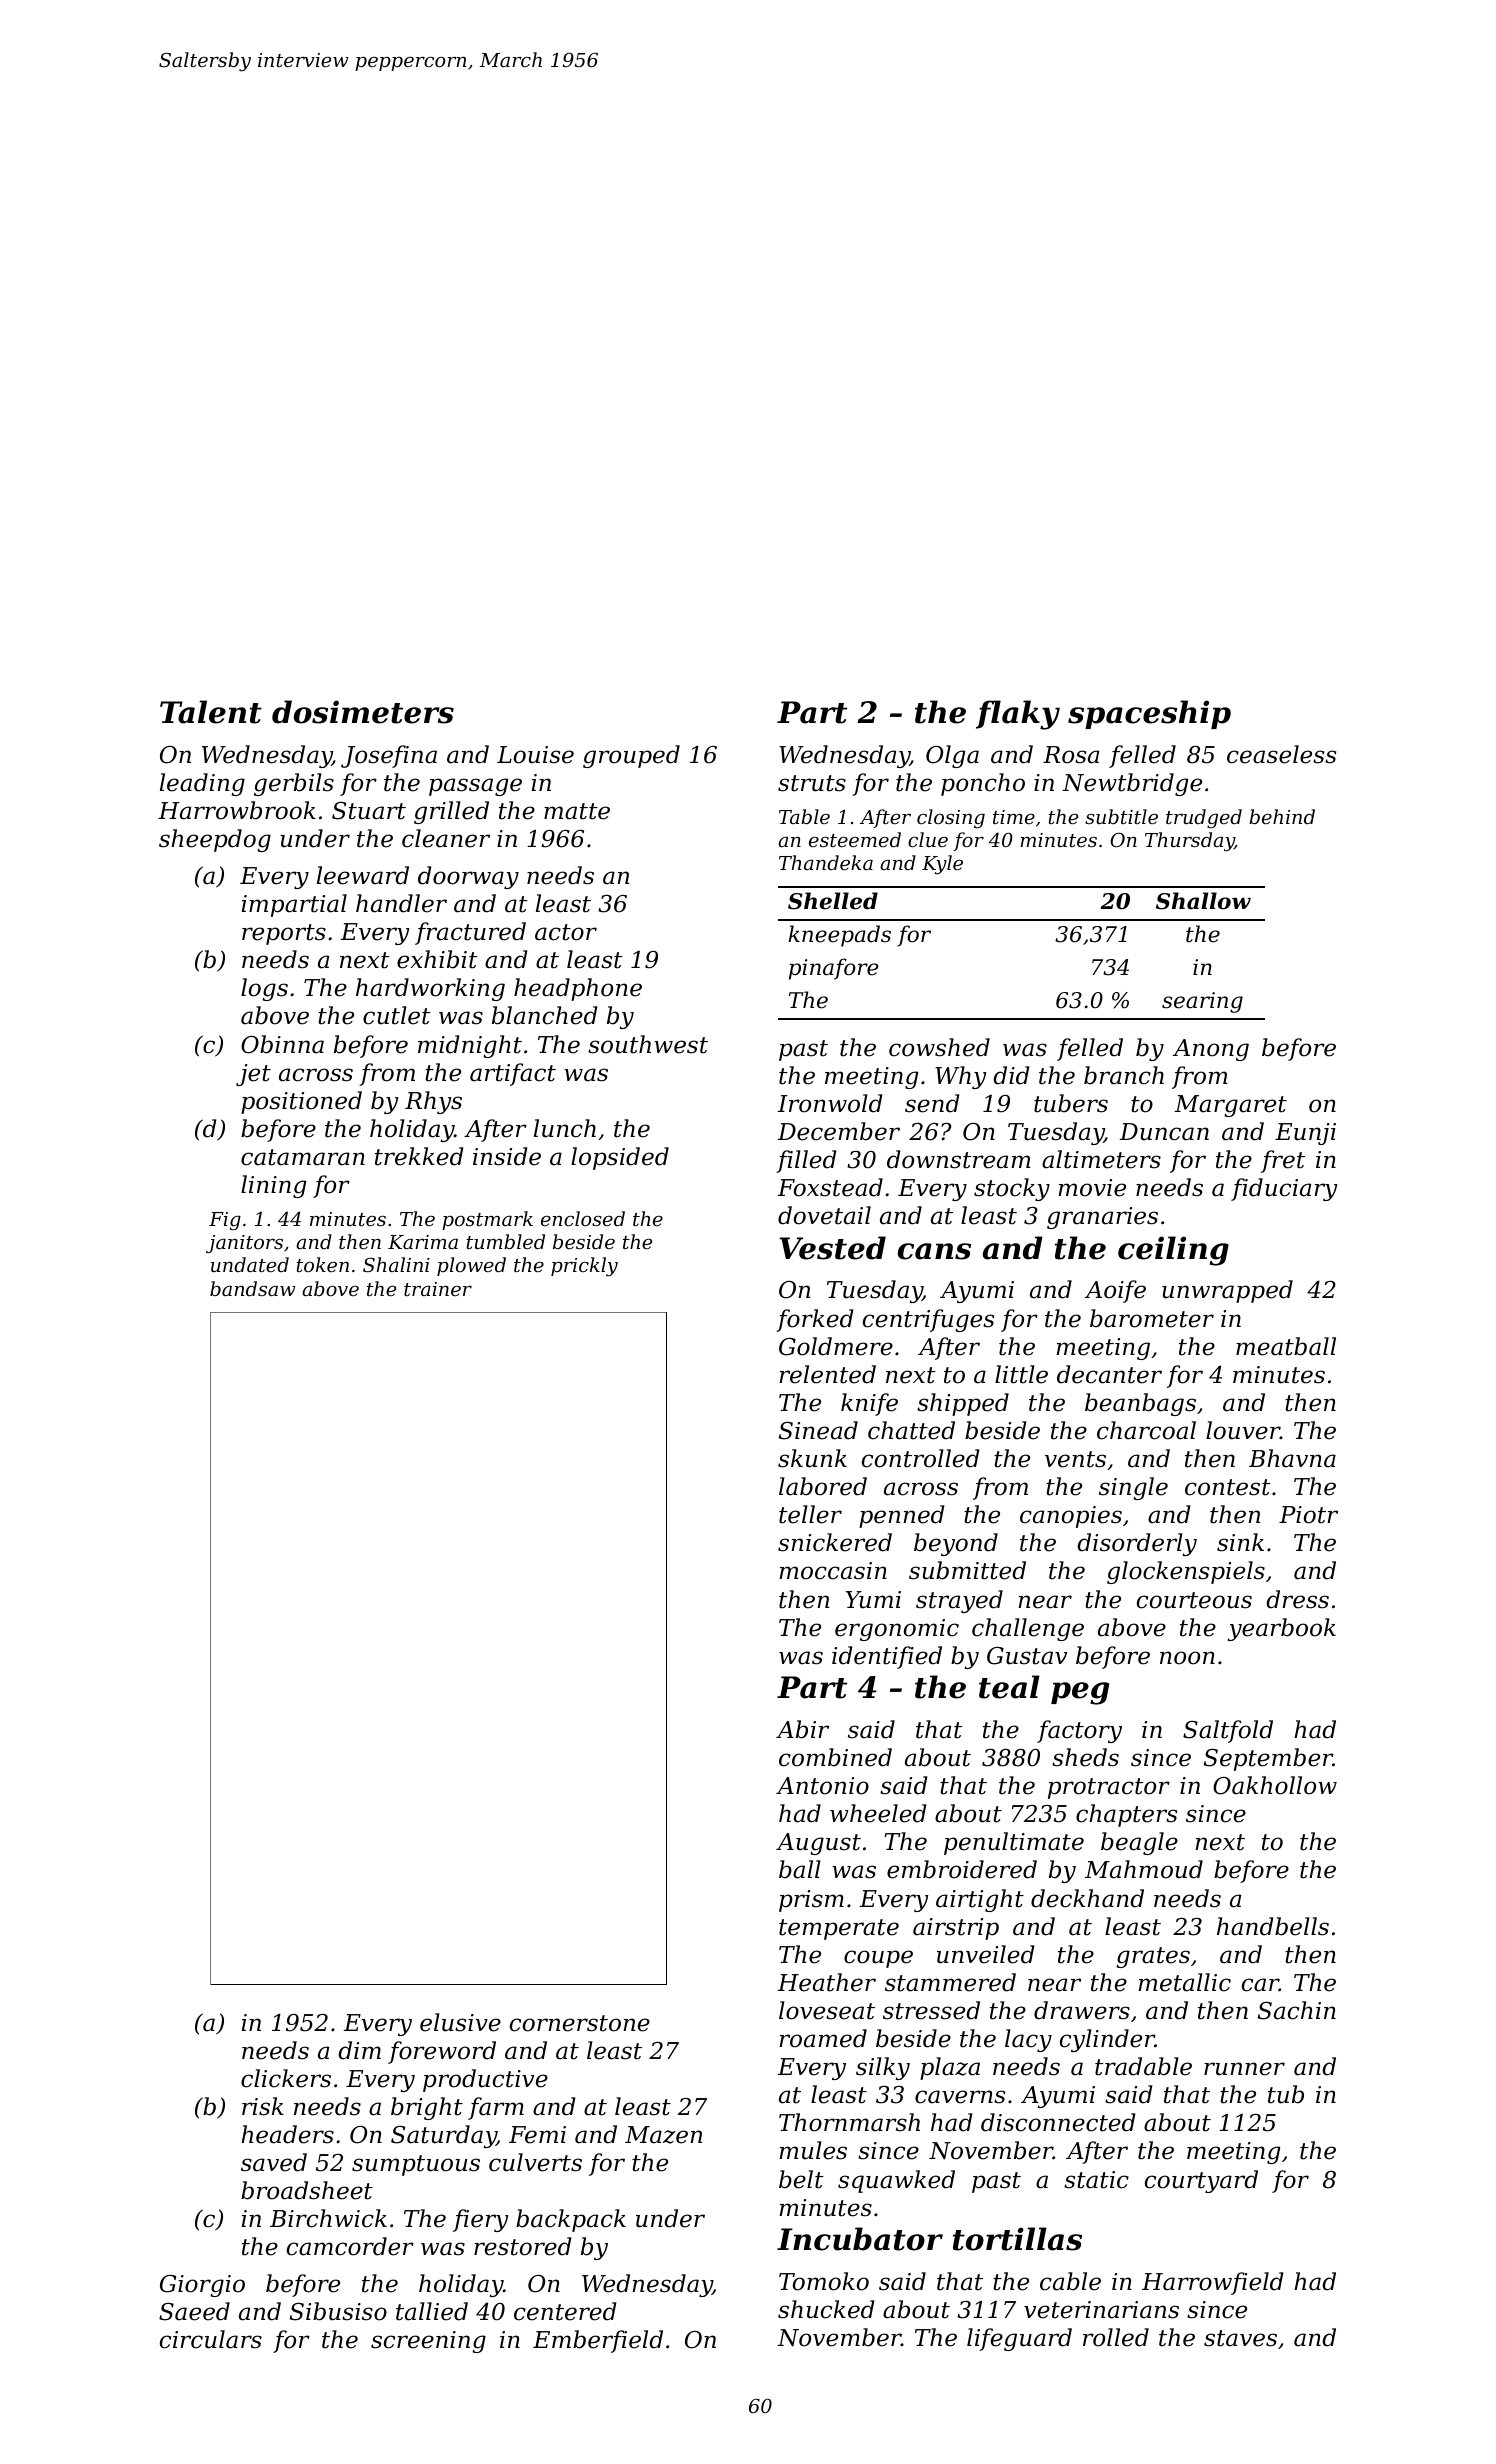 Image resolution: width=1496 pixels, height=2464 pixels. I want to click on beanbags, so click(1140, 1404).
